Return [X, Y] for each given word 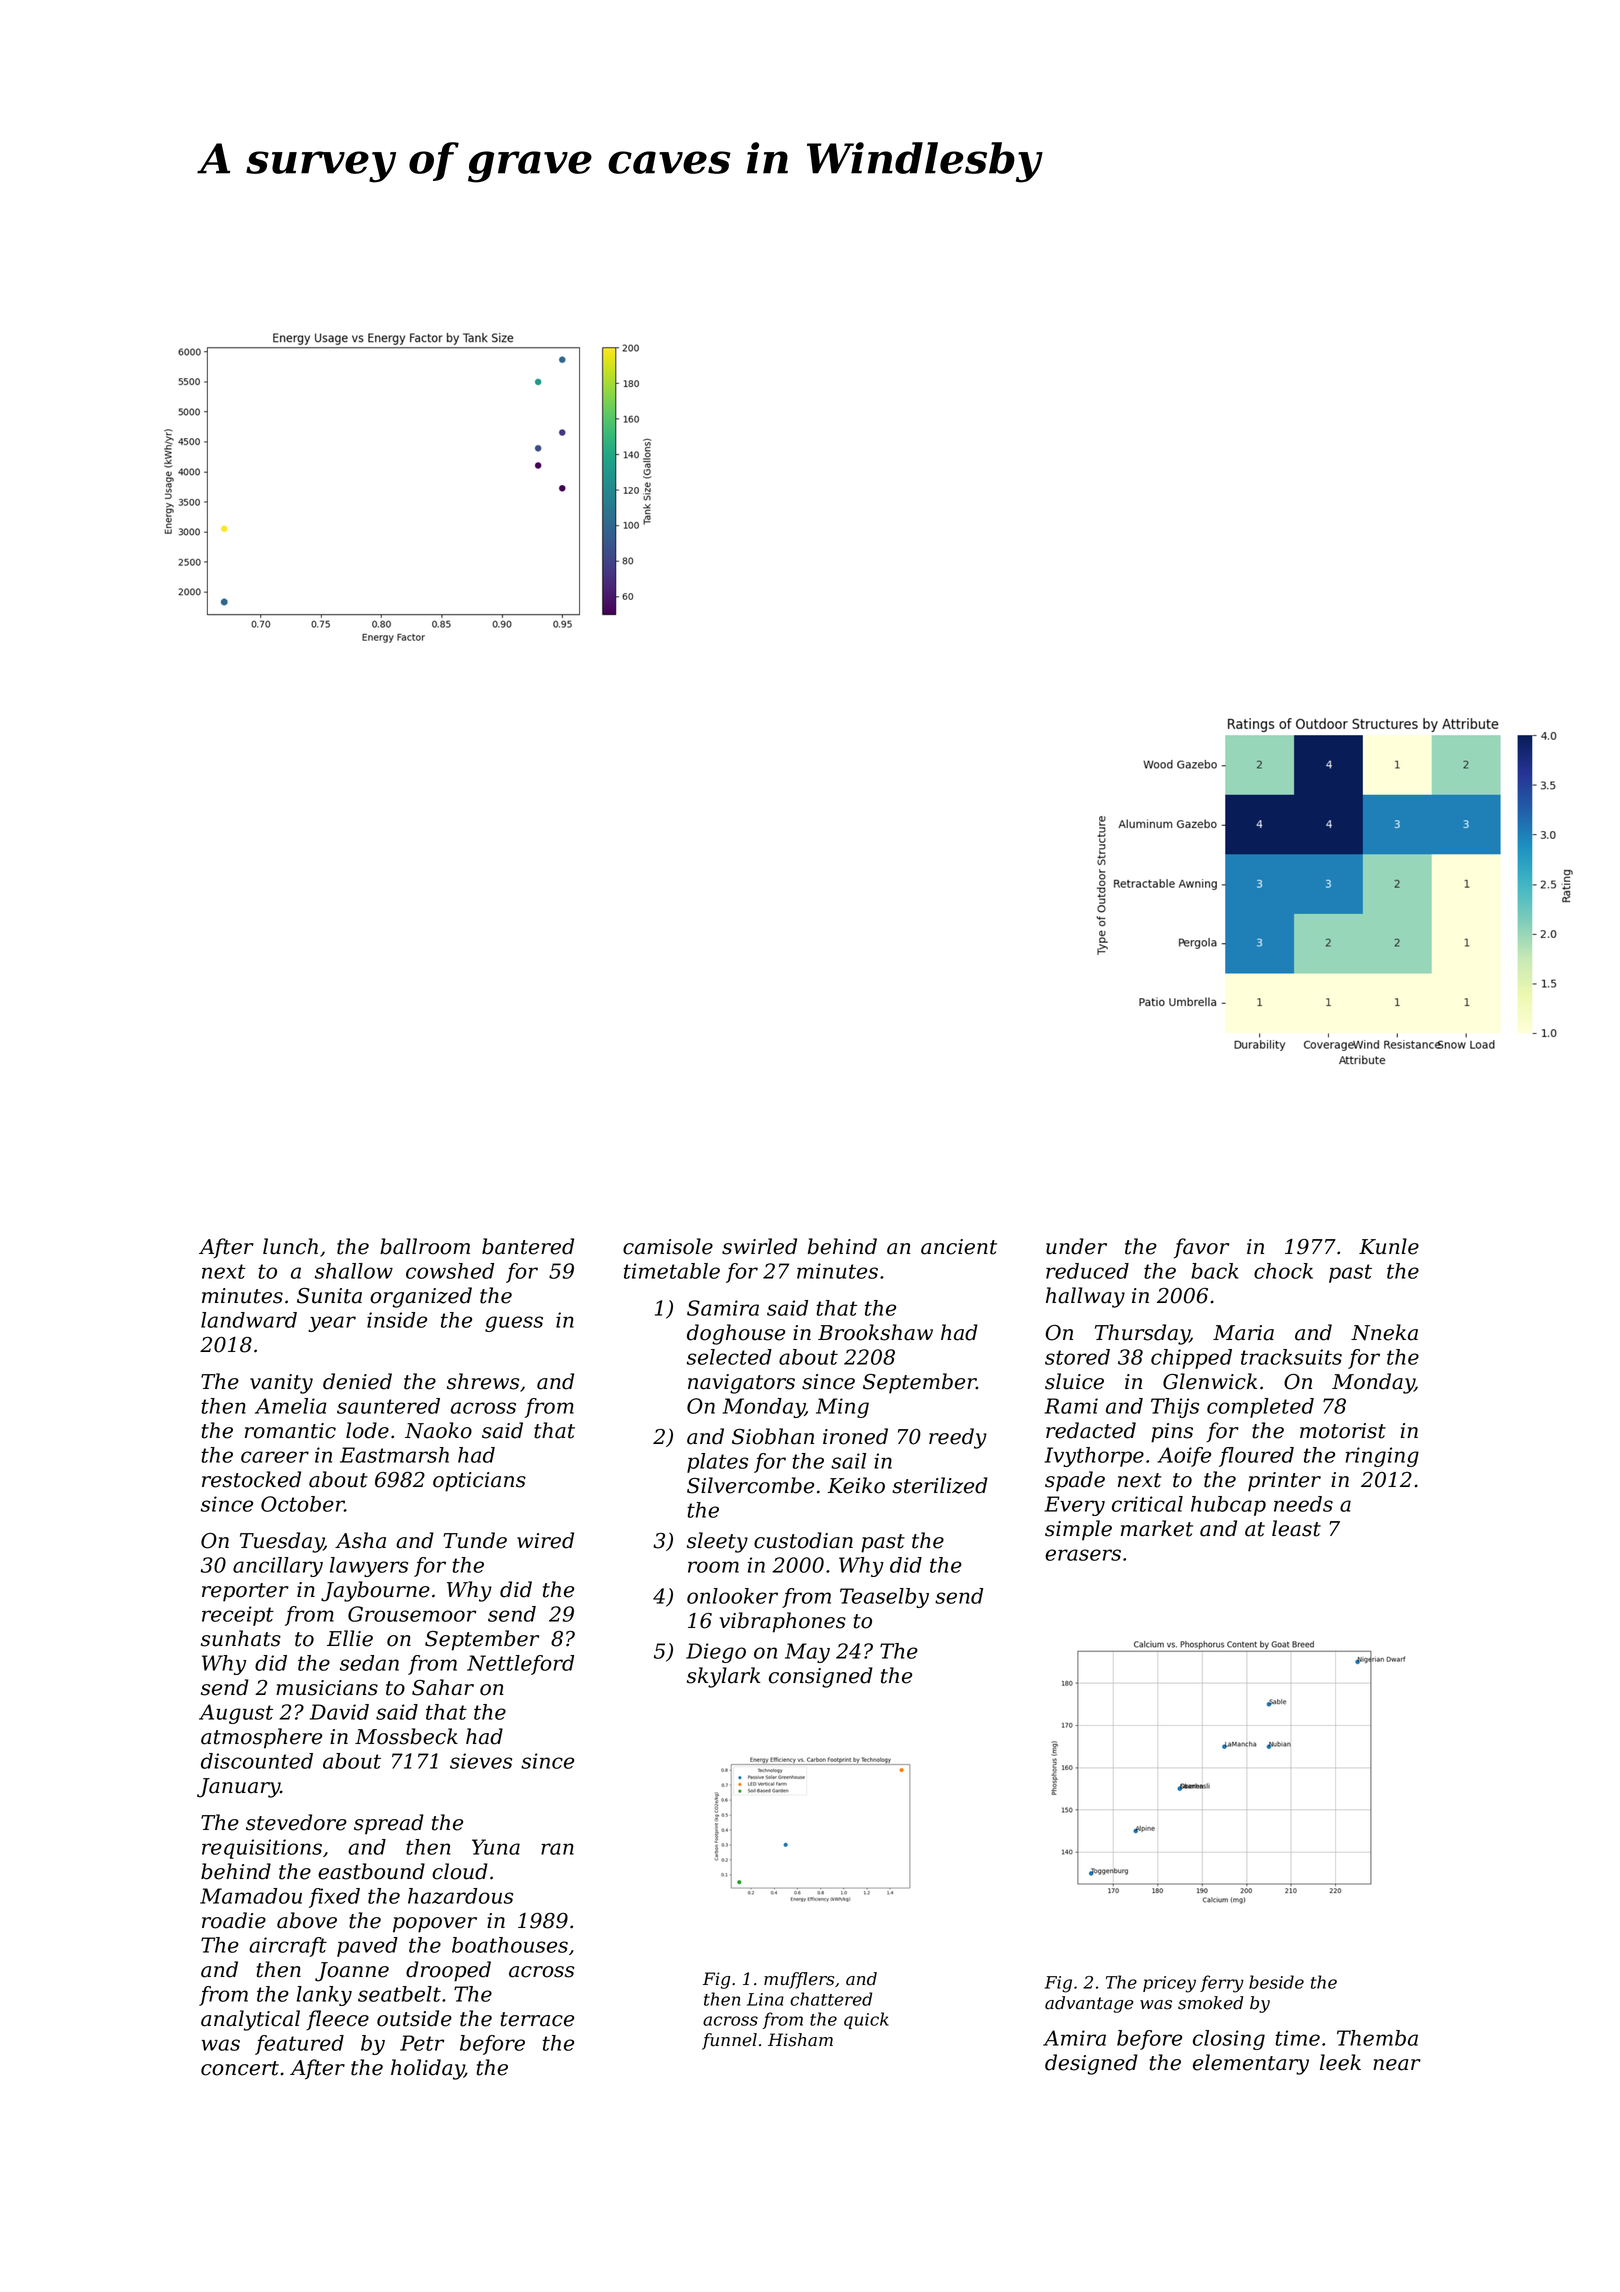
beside [1276, 1982]
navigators [741, 1384]
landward [249, 1320]
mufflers [799, 1980]
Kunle [1389, 1246]
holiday [427, 2069]
